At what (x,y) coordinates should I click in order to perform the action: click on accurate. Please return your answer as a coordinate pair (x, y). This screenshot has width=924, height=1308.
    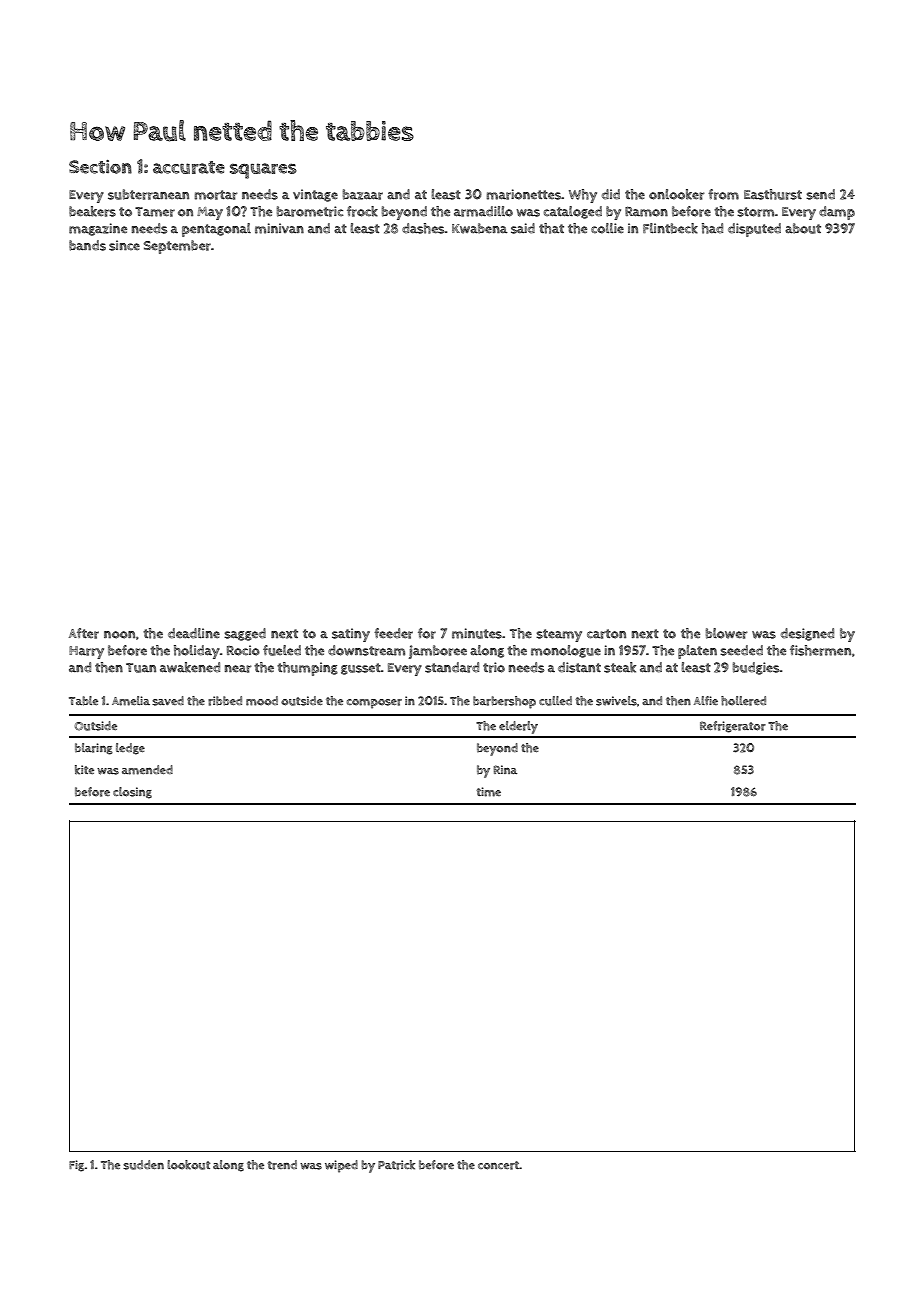
    Looking at the image, I should click on (189, 167).
